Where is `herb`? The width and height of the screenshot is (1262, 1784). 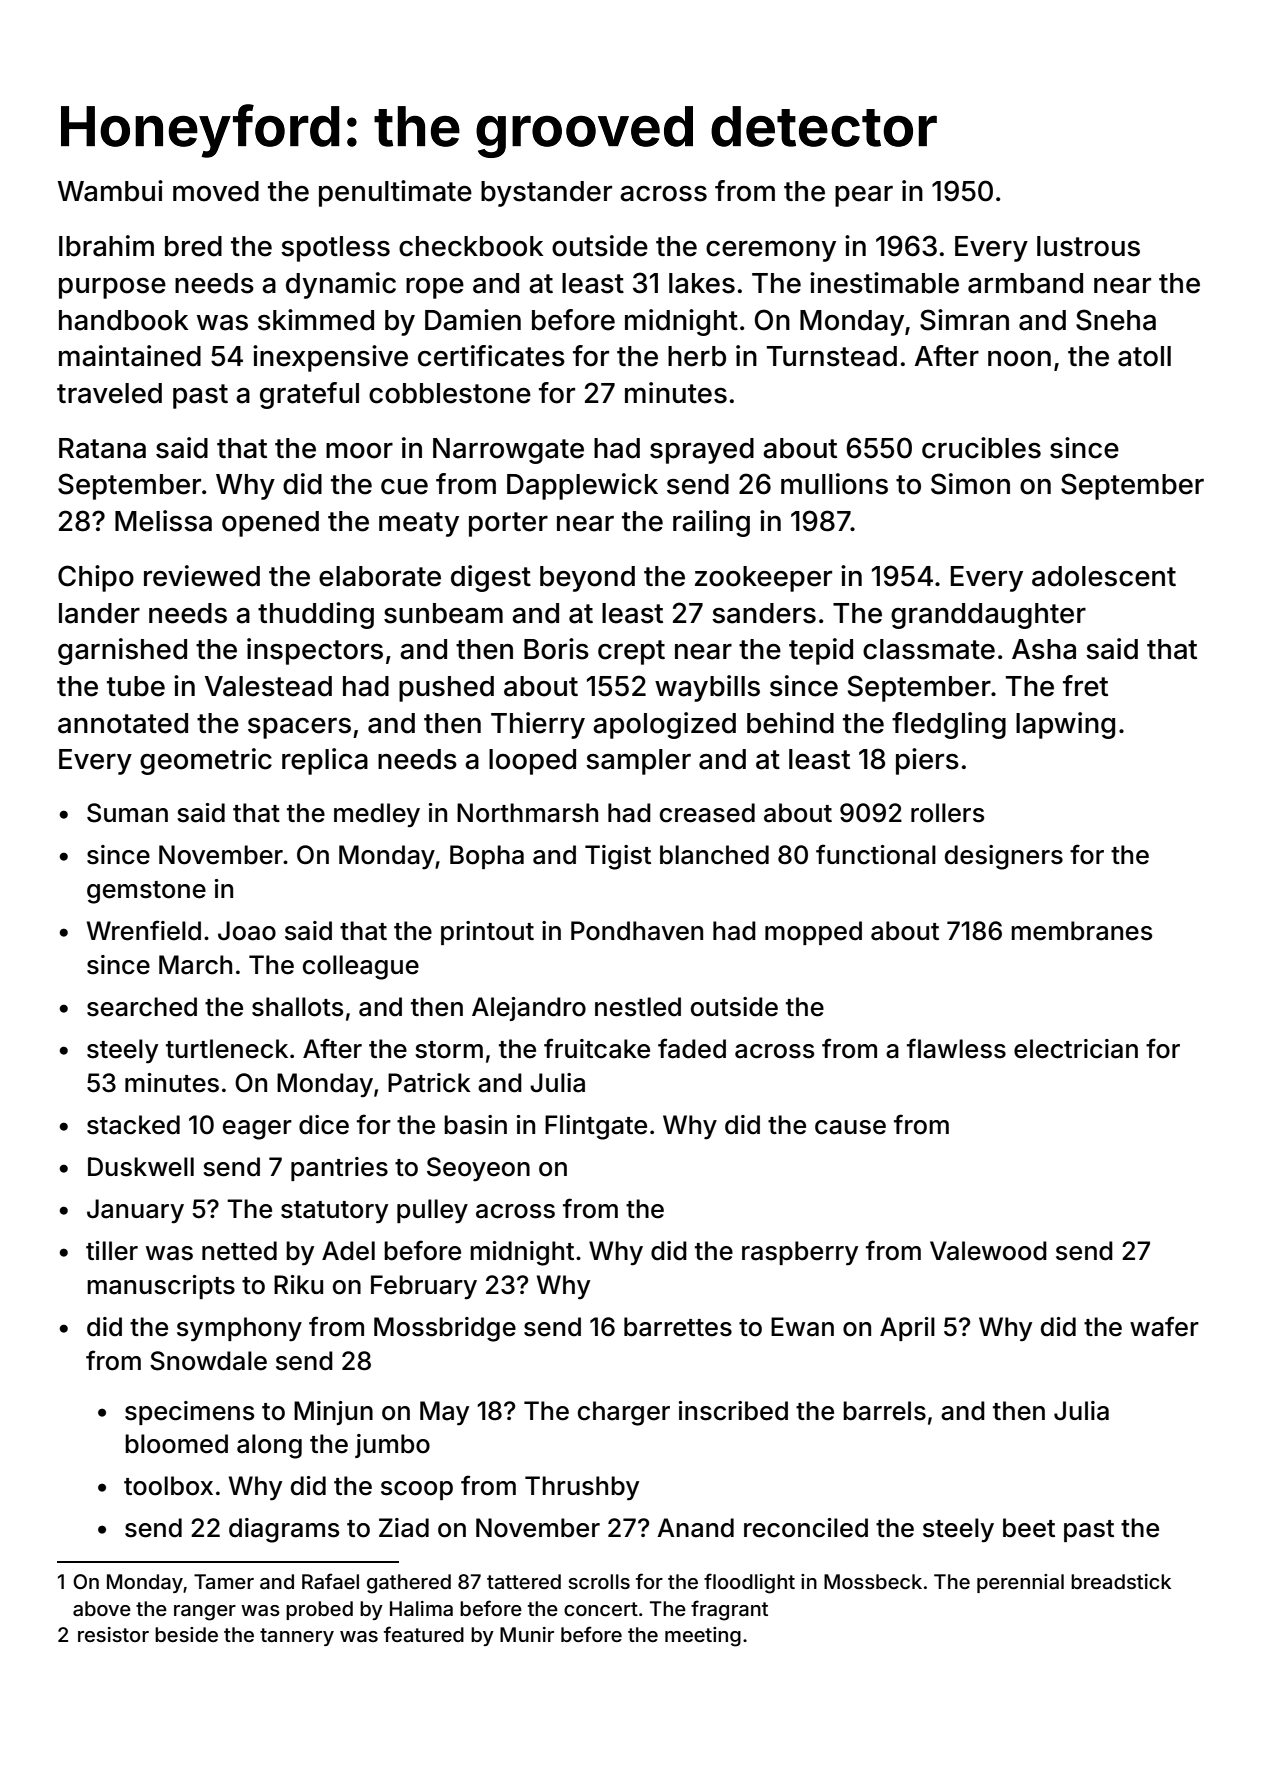
herb is located at coordinates (697, 356).
